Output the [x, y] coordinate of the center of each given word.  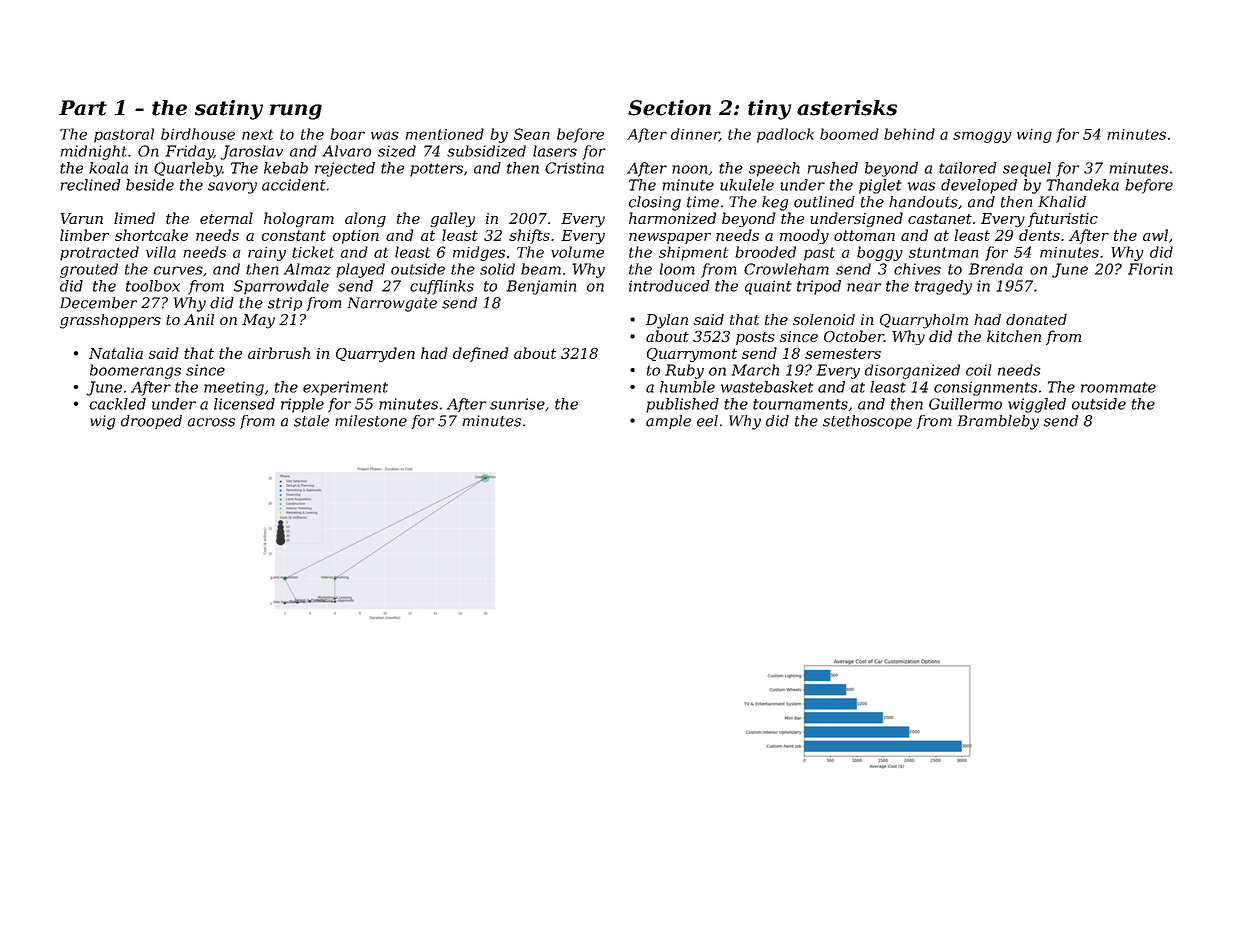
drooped [151, 422]
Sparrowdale [281, 287]
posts [755, 338]
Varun [81, 218]
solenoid [824, 319]
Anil [199, 319]
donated [1036, 319]
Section [669, 108]
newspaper [670, 238]
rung [296, 112]
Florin [1150, 269]
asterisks [847, 108]
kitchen [1014, 336]
